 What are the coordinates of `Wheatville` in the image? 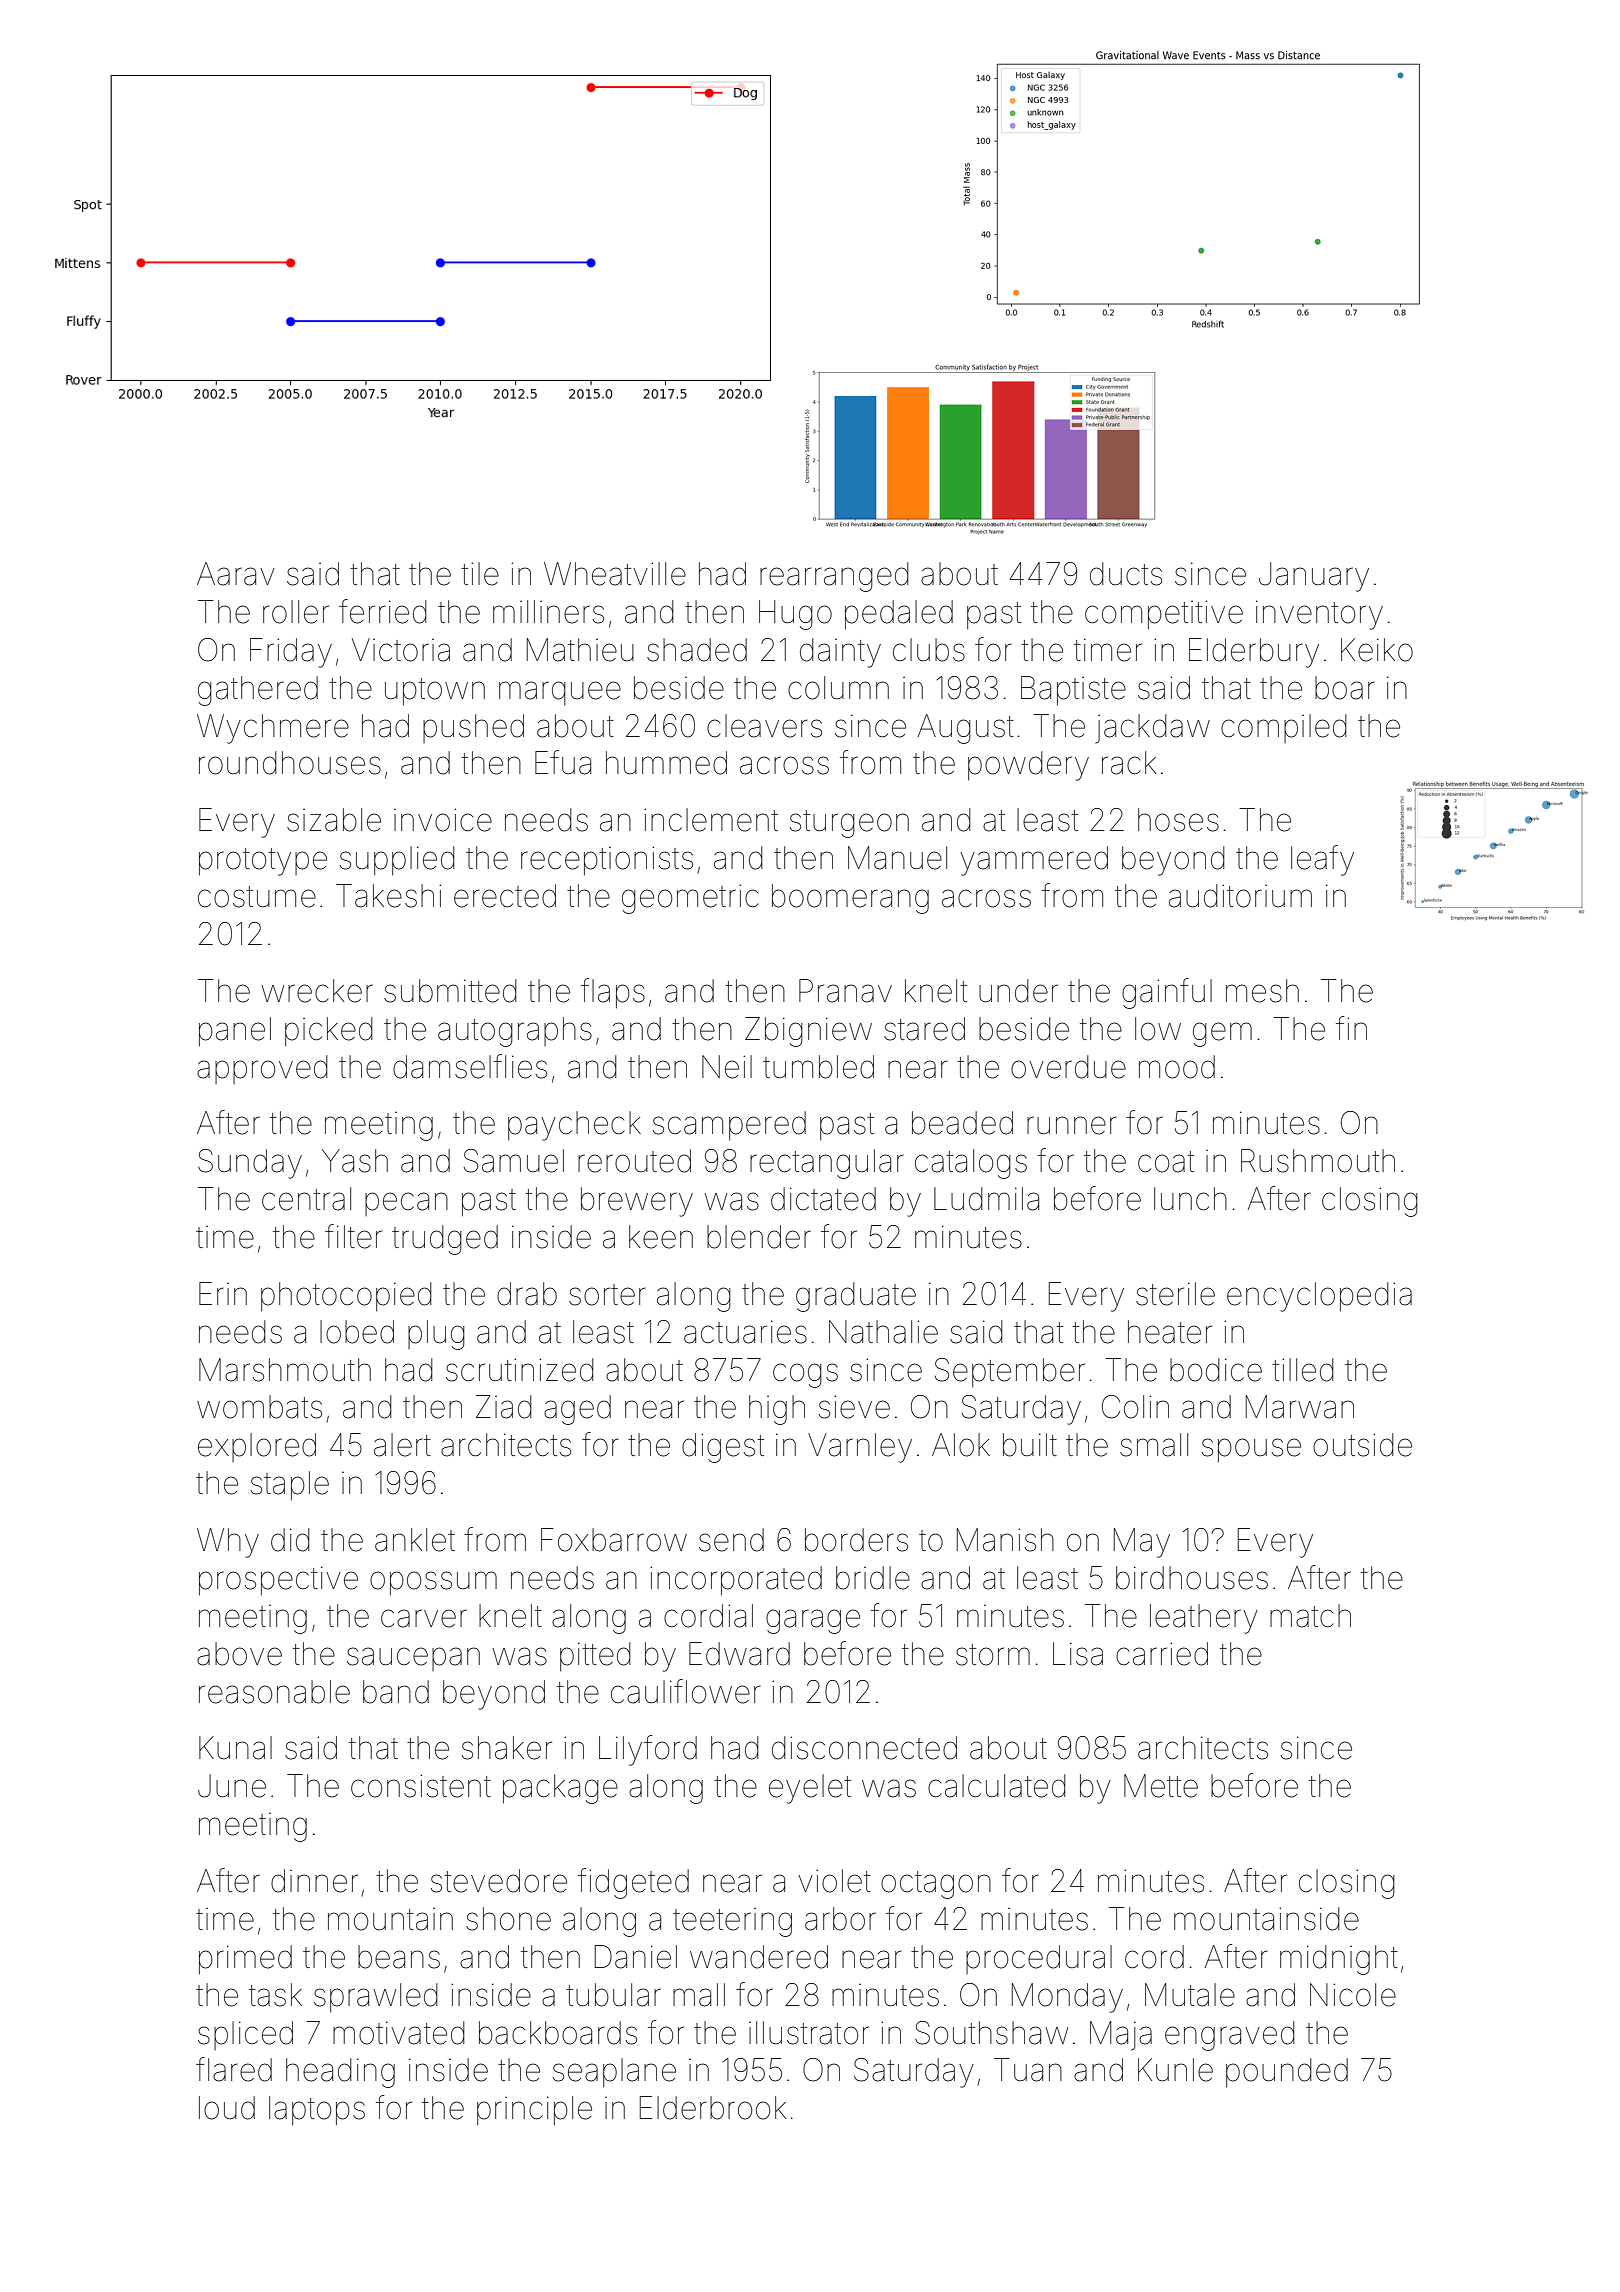 It's located at (615, 574).
